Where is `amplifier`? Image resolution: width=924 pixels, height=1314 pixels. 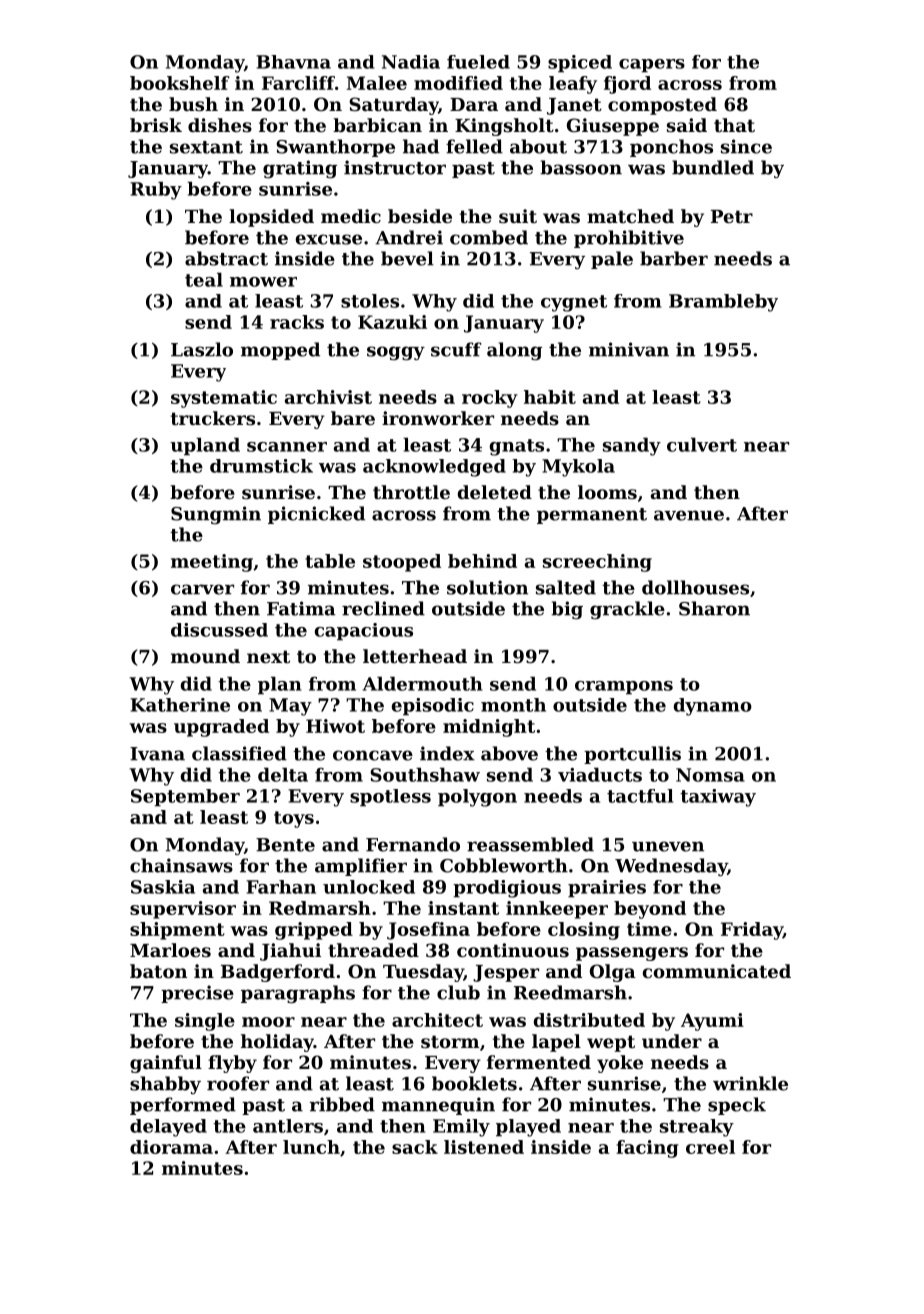 amplifier is located at coordinates (361, 867).
